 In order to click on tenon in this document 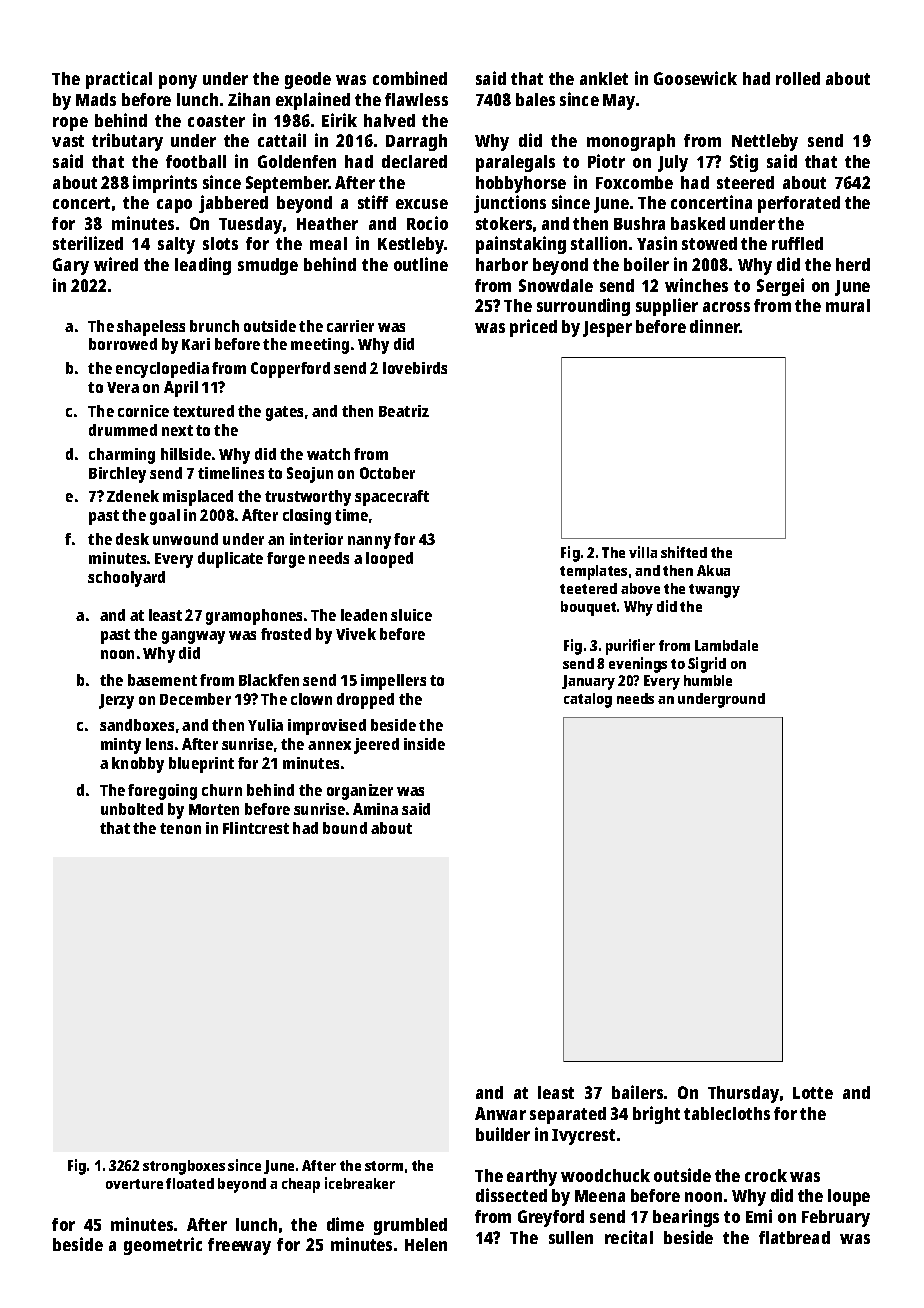, I will do `click(180, 828)`.
